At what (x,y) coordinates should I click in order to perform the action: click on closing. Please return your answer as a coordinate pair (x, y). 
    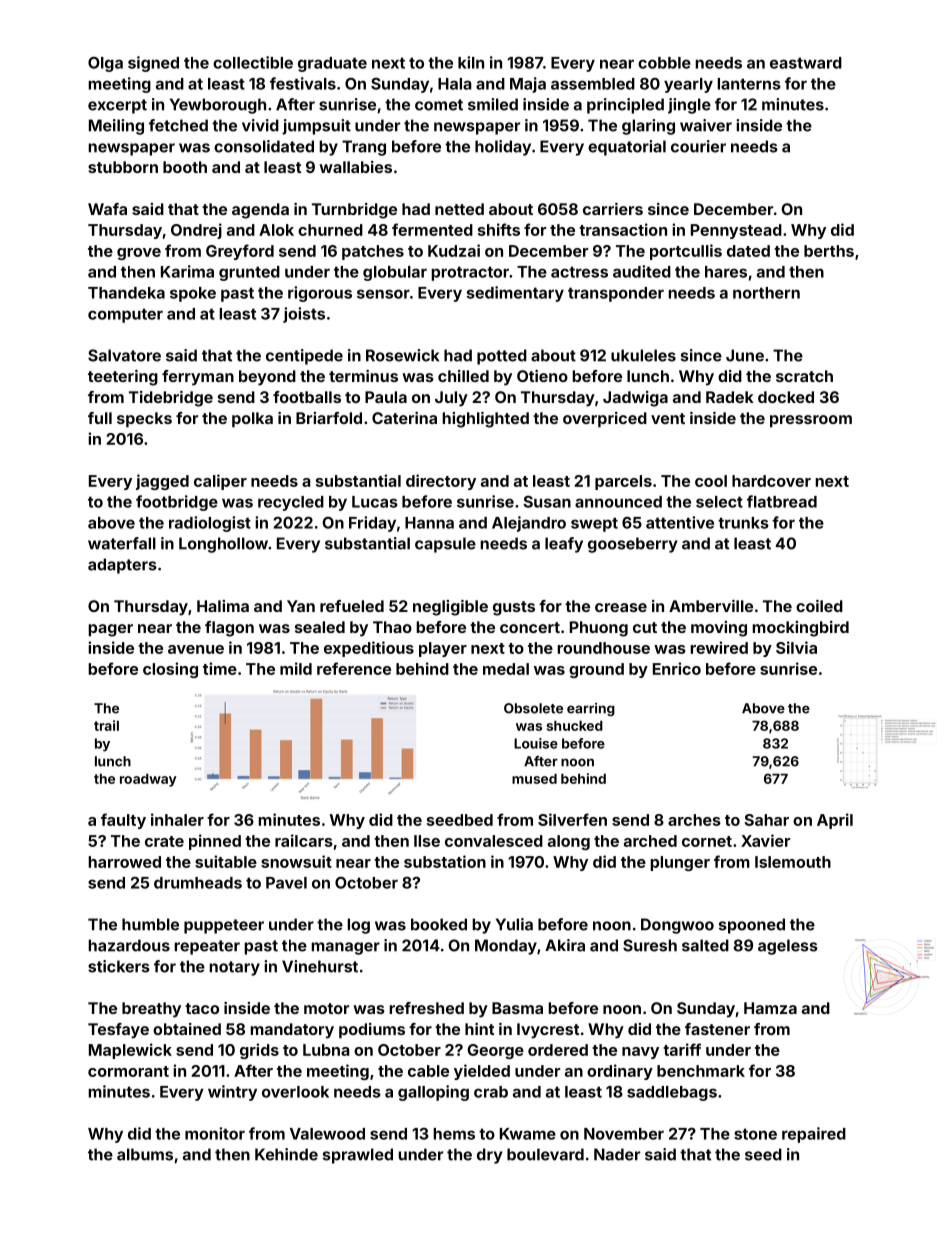
    Looking at the image, I should click on (170, 670).
